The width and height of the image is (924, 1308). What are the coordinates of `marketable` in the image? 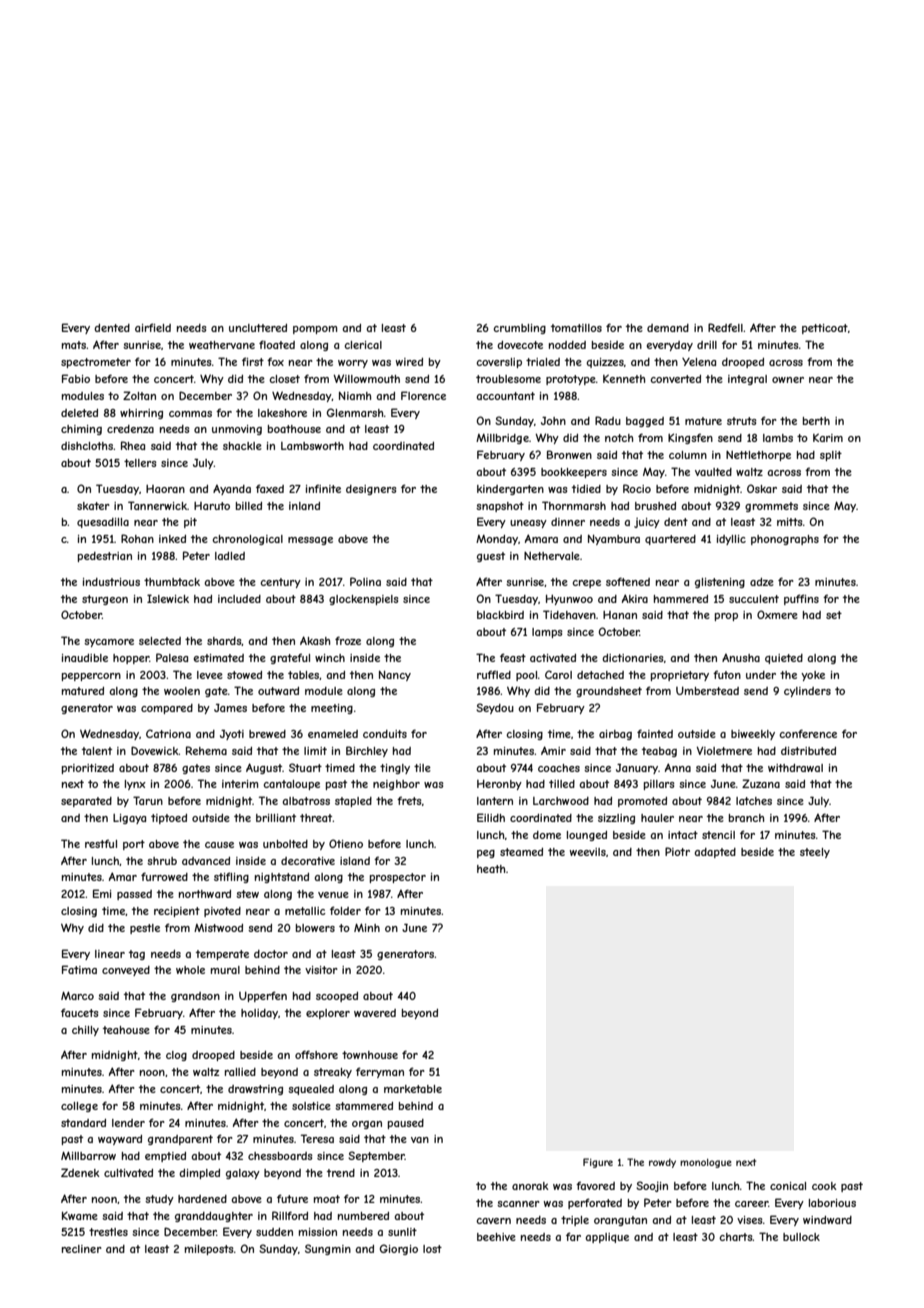 It's located at (413, 1089).
